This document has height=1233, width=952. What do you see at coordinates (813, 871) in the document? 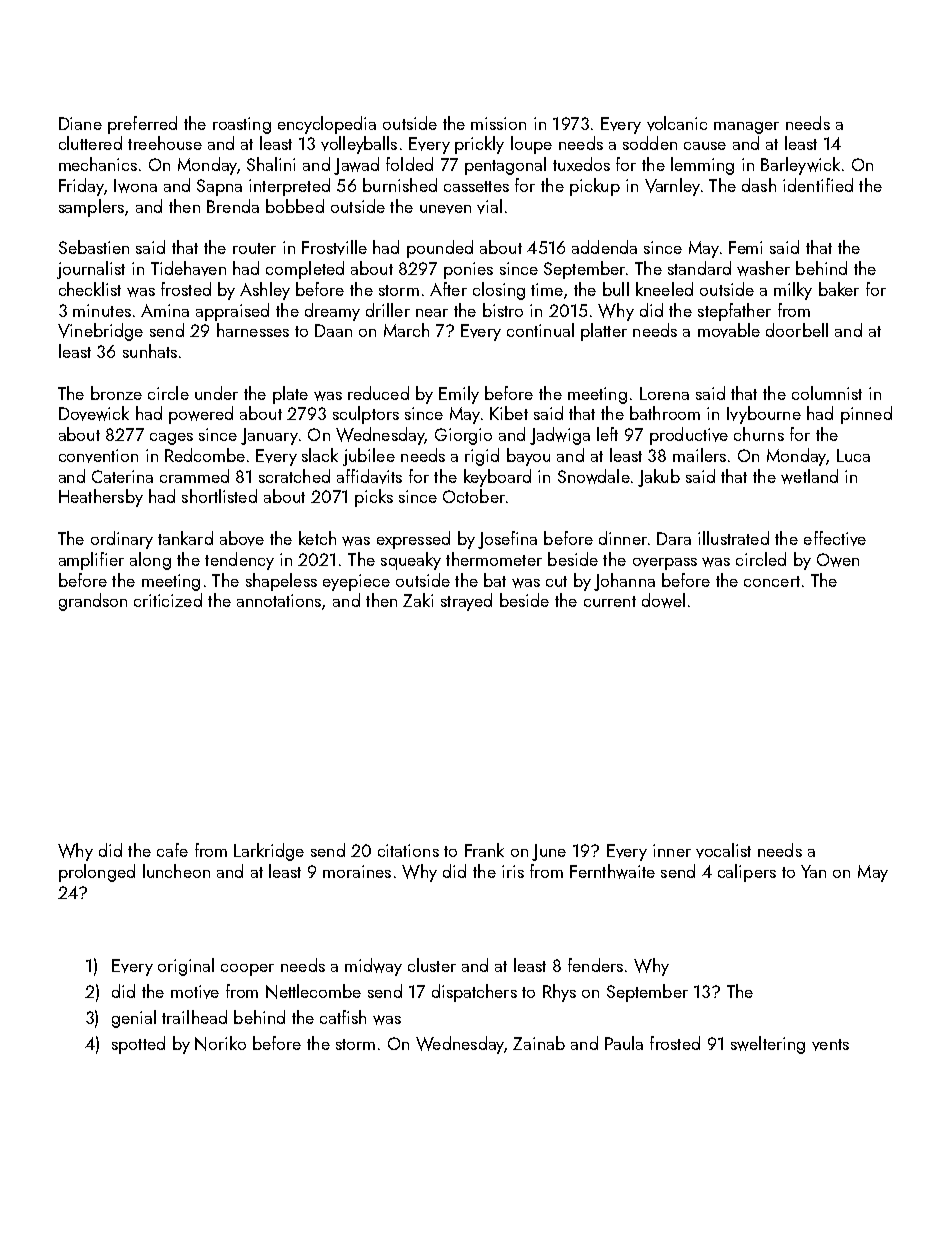
I see `Yan` at bounding box center [813, 871].
